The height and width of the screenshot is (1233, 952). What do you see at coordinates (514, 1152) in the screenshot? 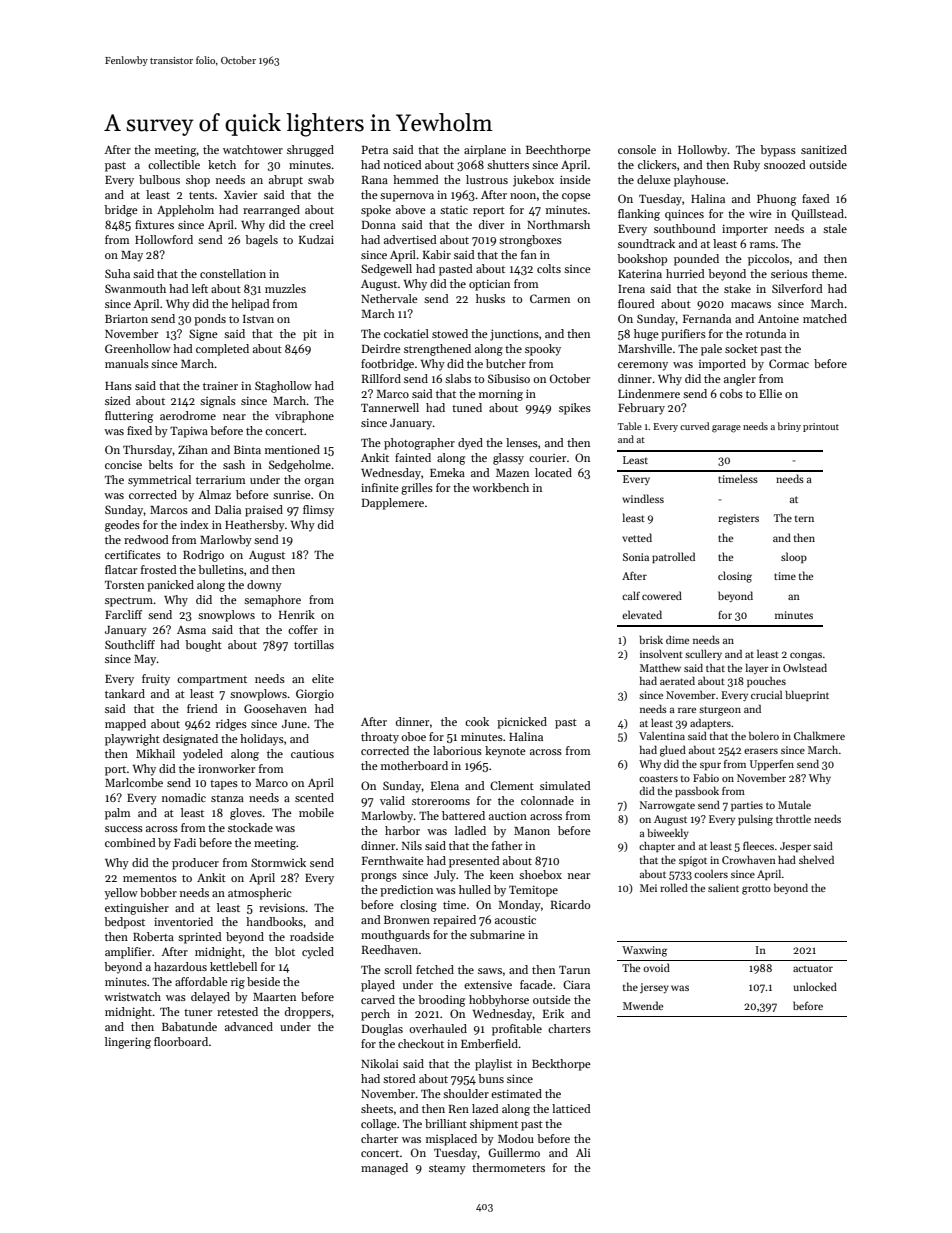
I see `Guillermo` at bounding box center [514, 1152].
